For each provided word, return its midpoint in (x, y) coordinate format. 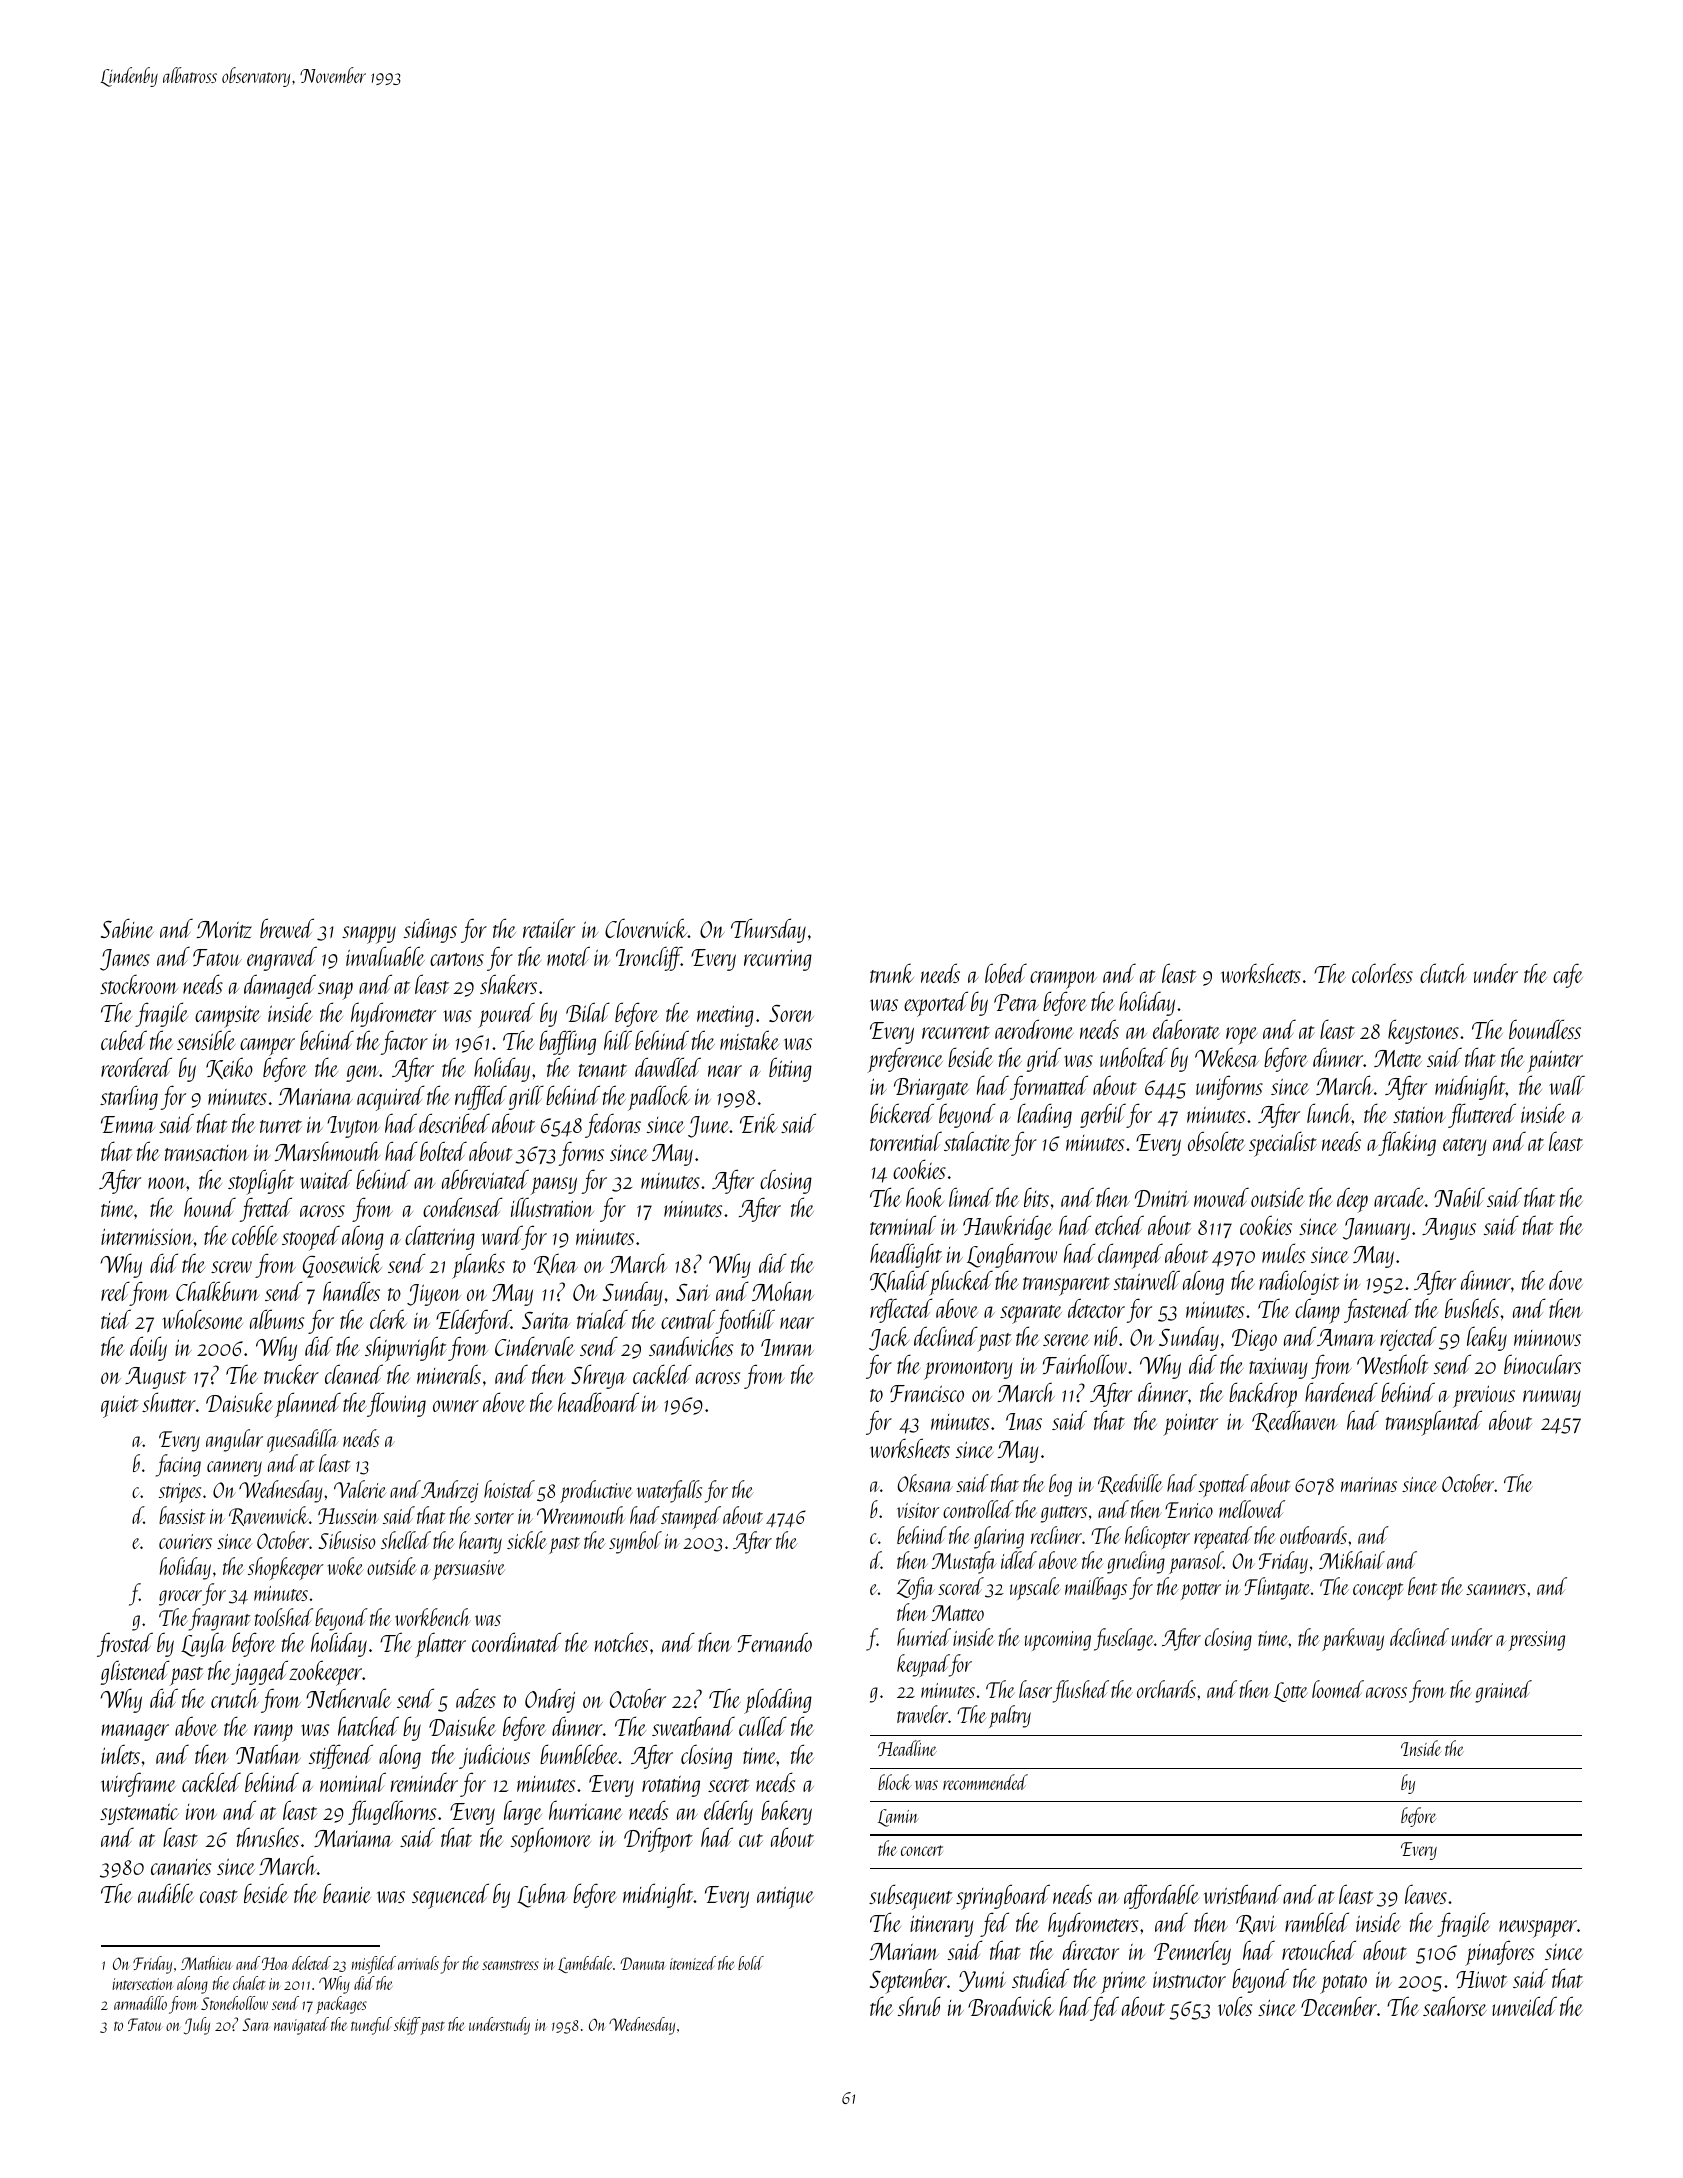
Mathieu (206, 1963)
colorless (1382, 973)
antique (785, 1897)
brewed (287, 928)
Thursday (768, 930)
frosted (125, 1644)
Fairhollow (1085, 1364)
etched (1119, 1225)
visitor (918, 1510)
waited (326, 1179)
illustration (552, 1207)
